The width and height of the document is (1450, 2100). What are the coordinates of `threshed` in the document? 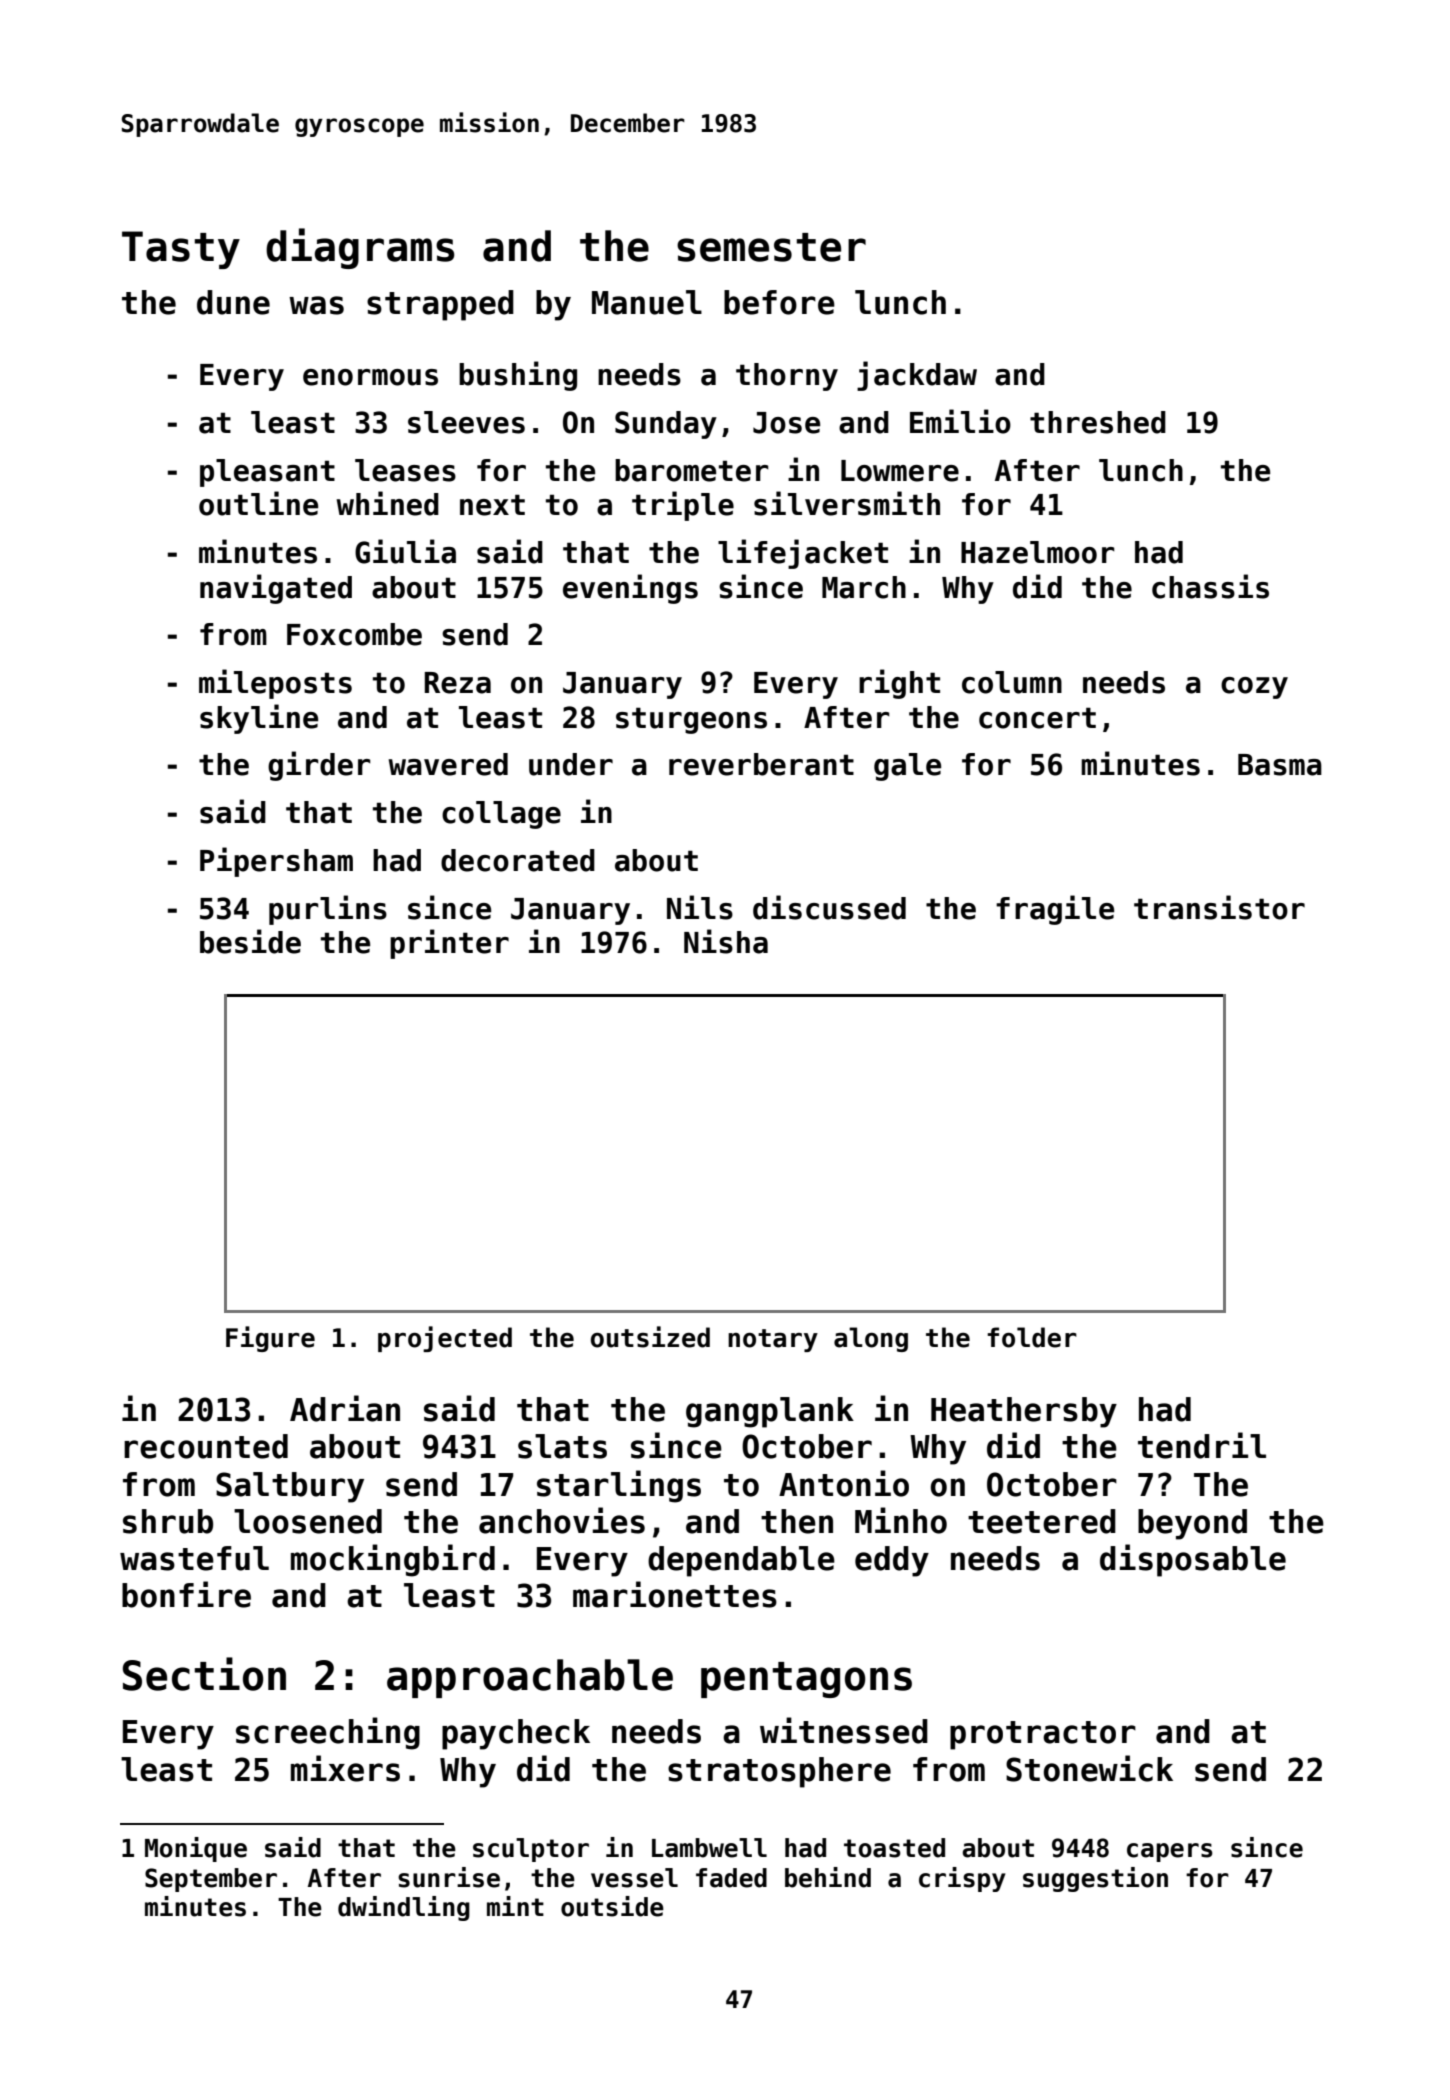 It's located at (1098, 422).
